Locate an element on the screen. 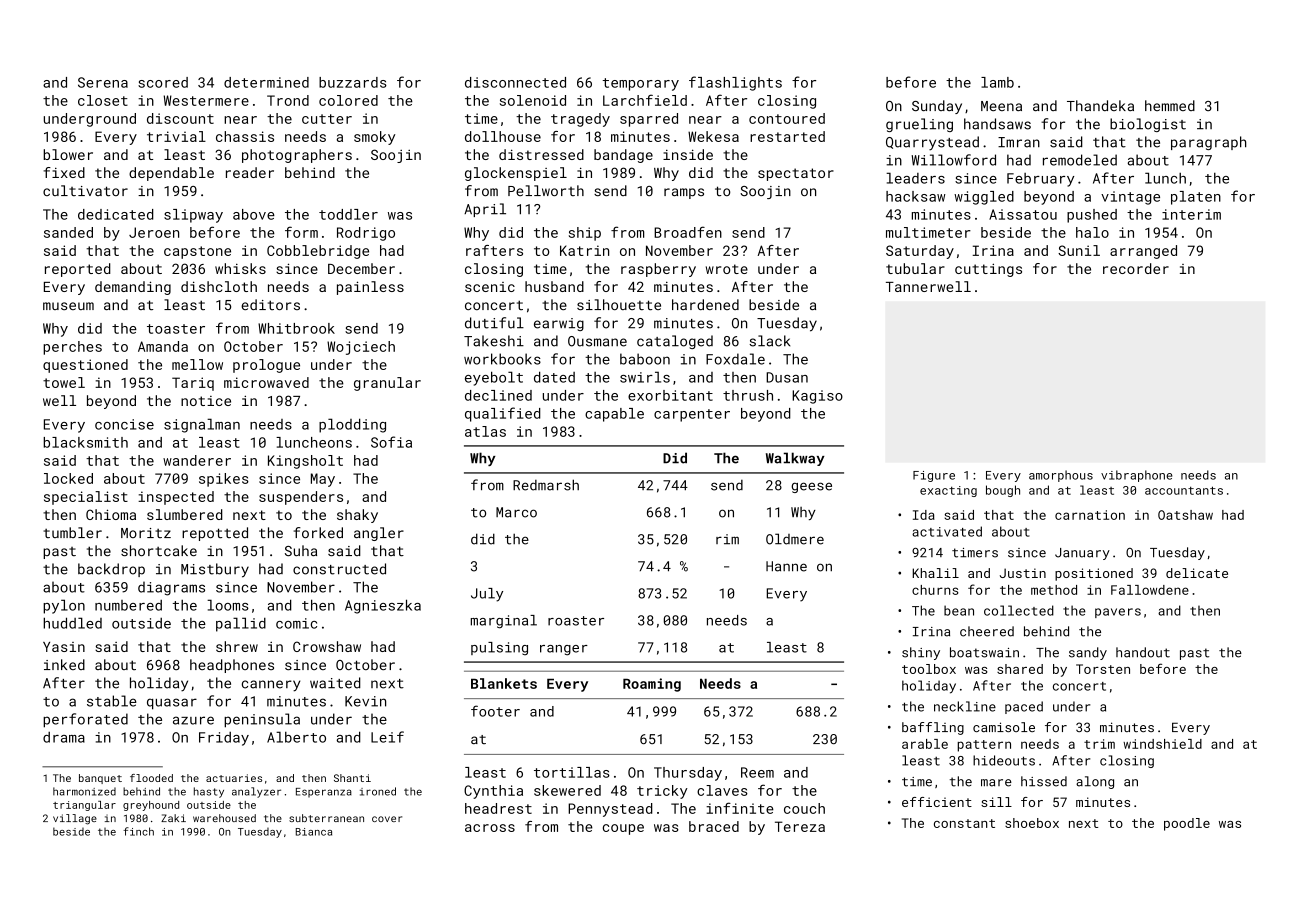 Image resolution: width=1308 pixels, height=924 pixels. cataloged is located at coordinates (675, 342).
